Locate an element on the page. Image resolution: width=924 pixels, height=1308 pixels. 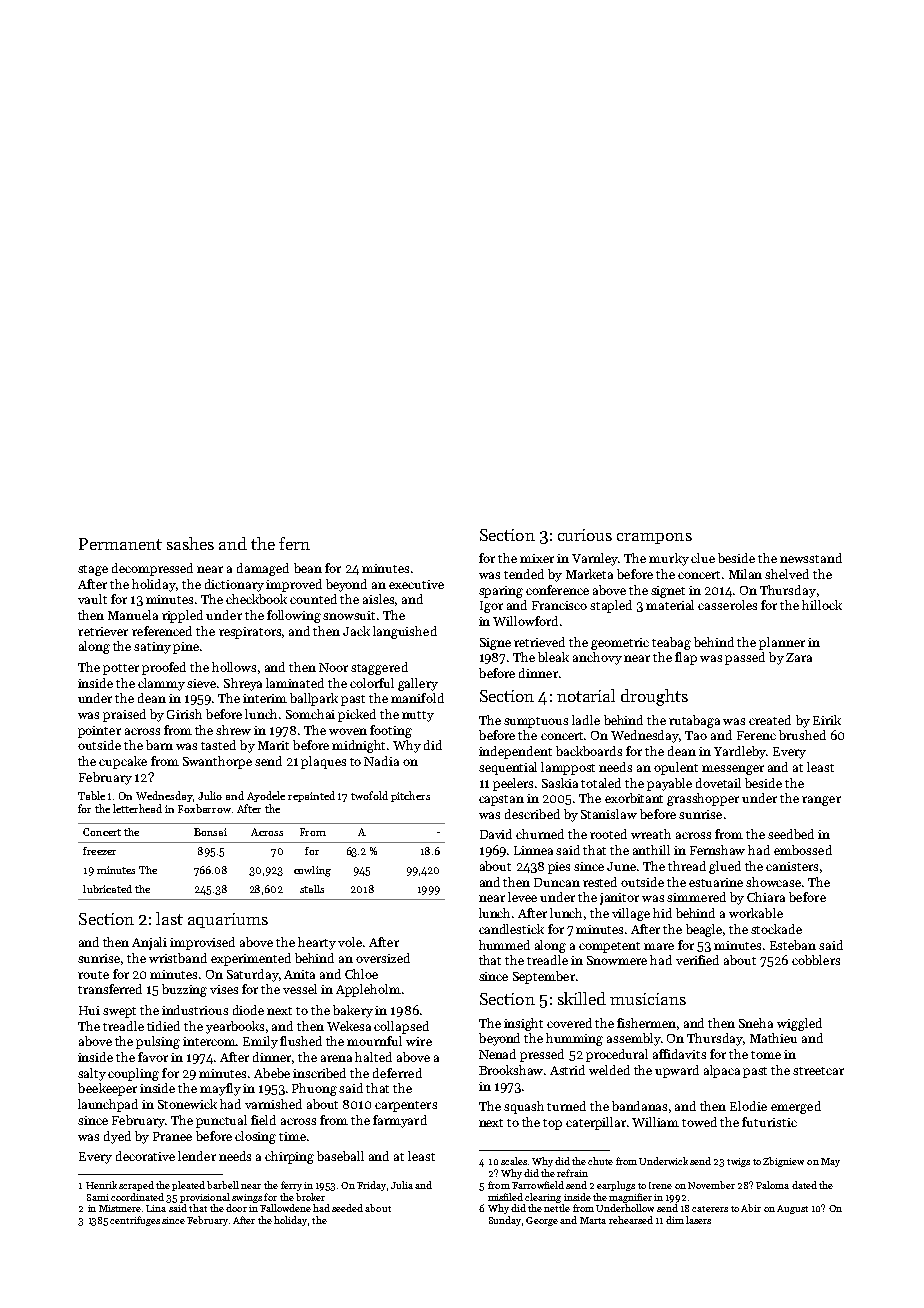
curious is located at coordinates (585, 535).
